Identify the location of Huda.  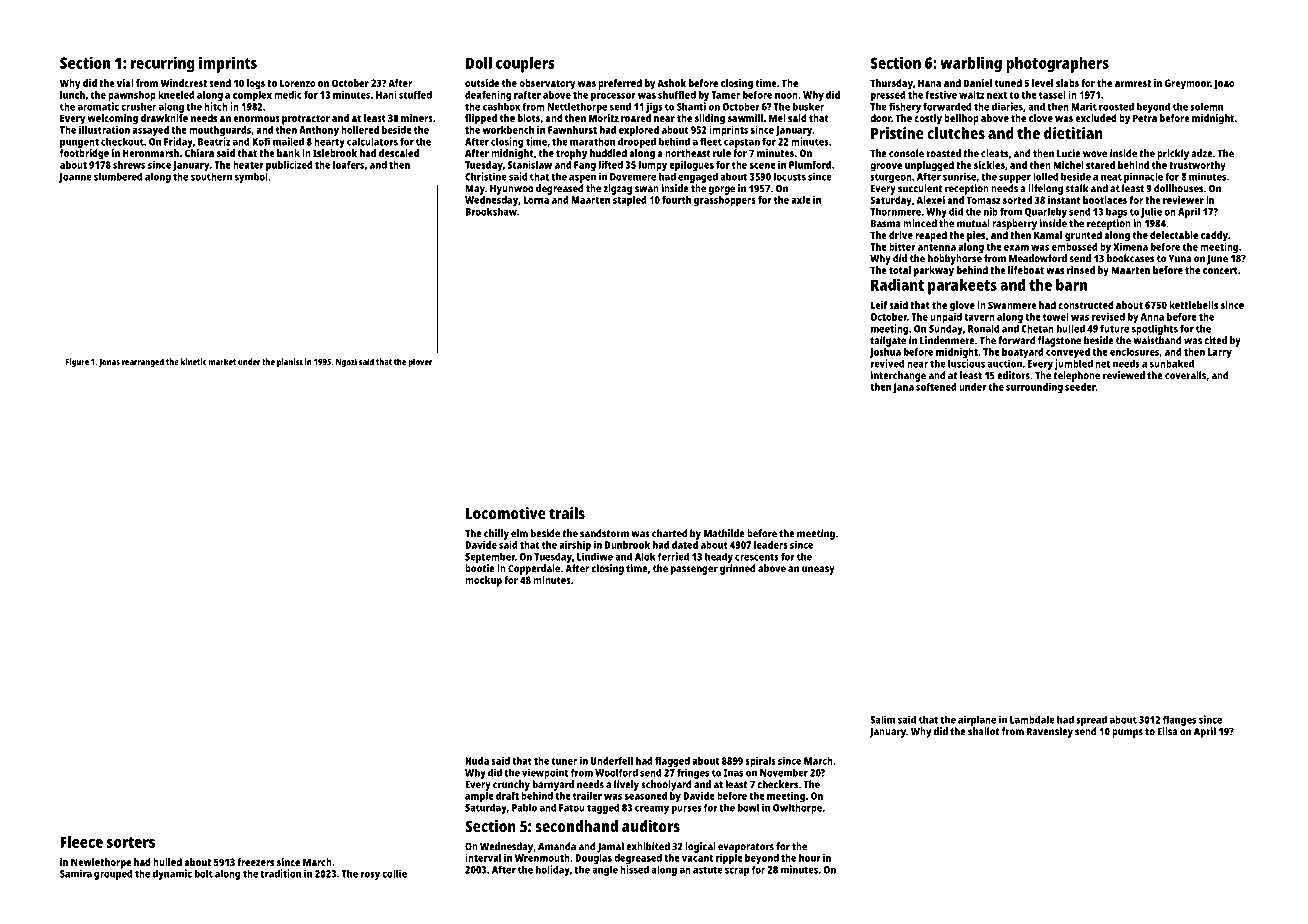
(477, 761).
